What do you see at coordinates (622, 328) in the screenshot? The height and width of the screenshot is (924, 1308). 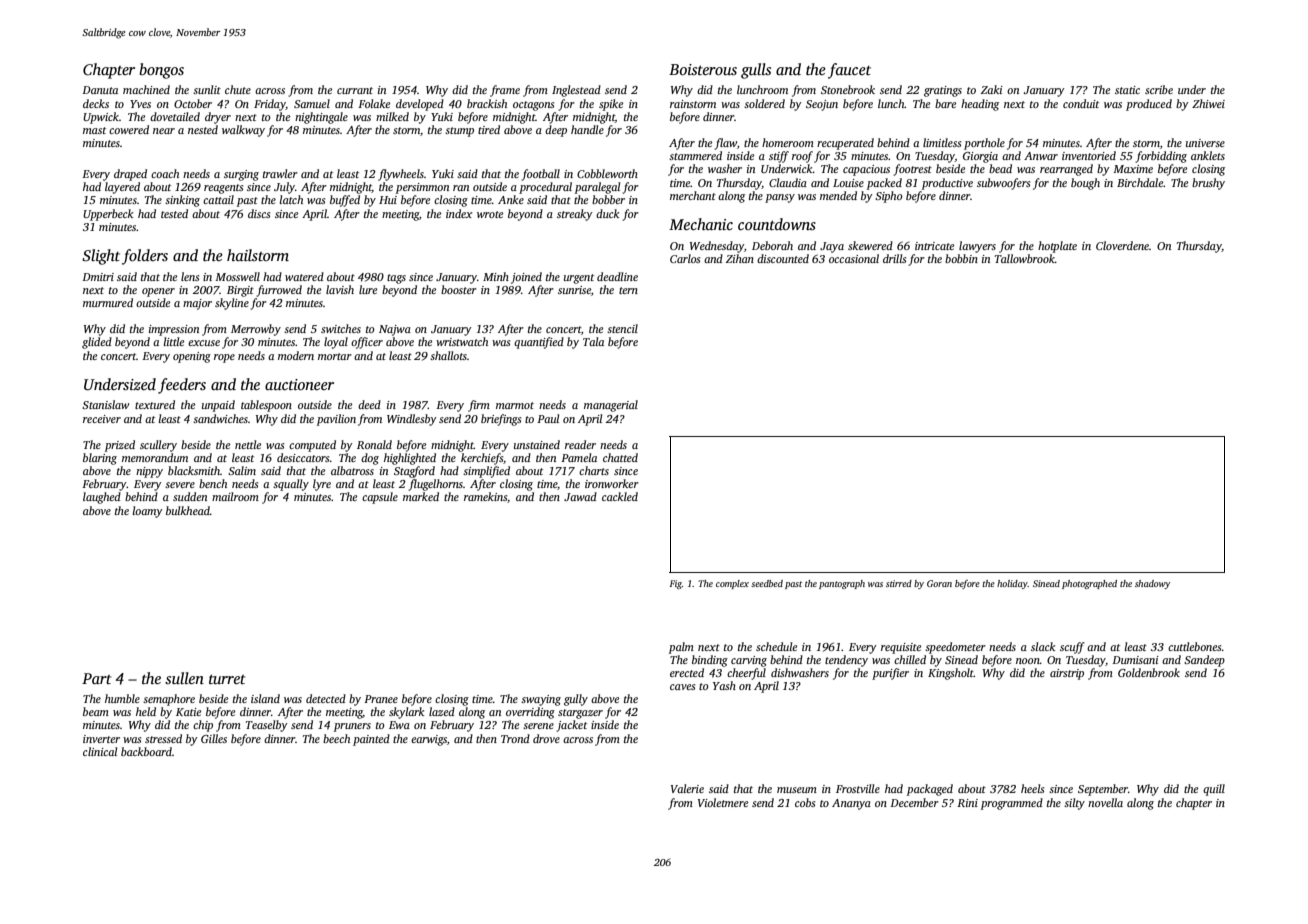 I see `stencil` at bounding box center [622, 328].
